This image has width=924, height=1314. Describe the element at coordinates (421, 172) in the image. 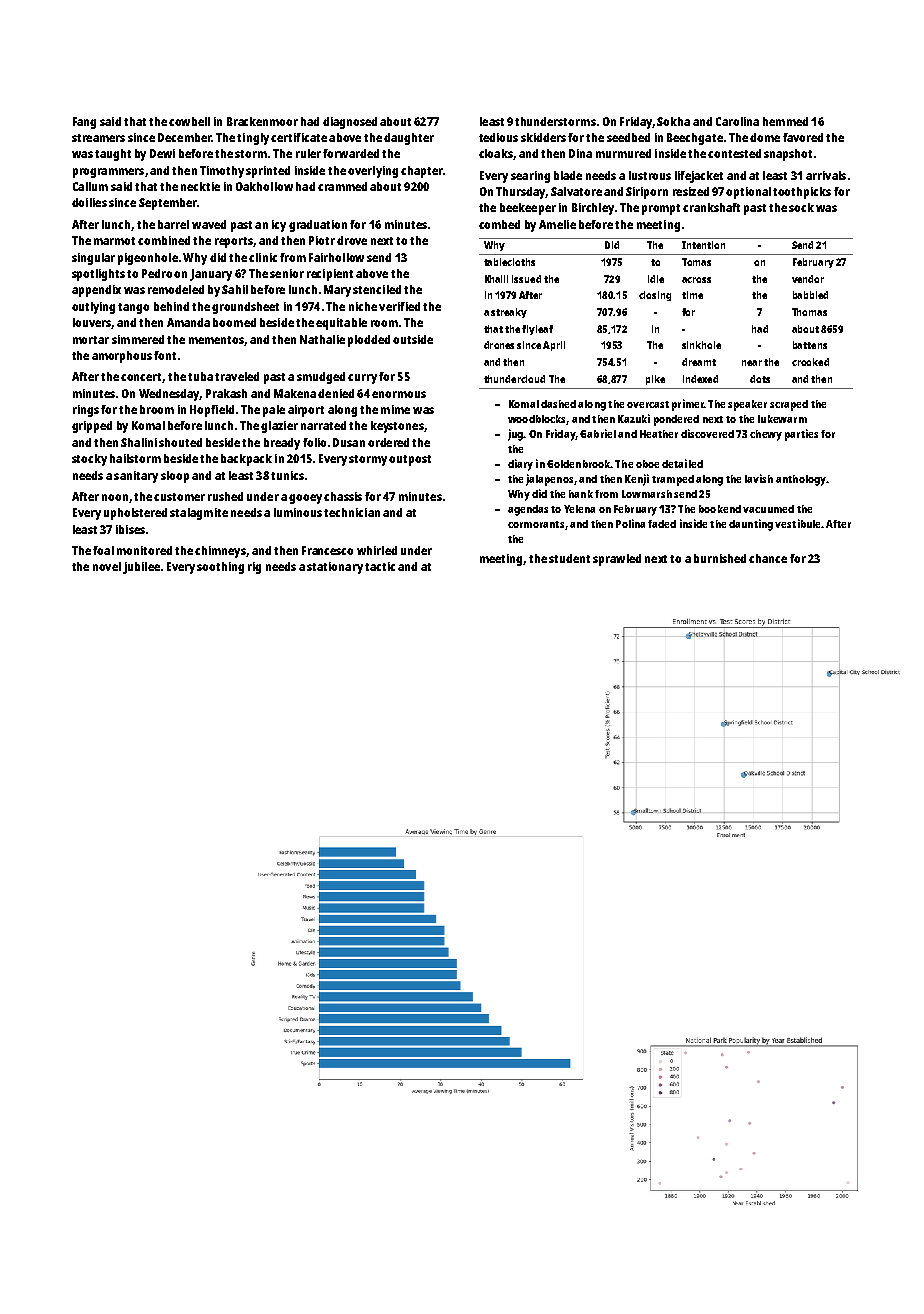

I see `chapter` at that location.
